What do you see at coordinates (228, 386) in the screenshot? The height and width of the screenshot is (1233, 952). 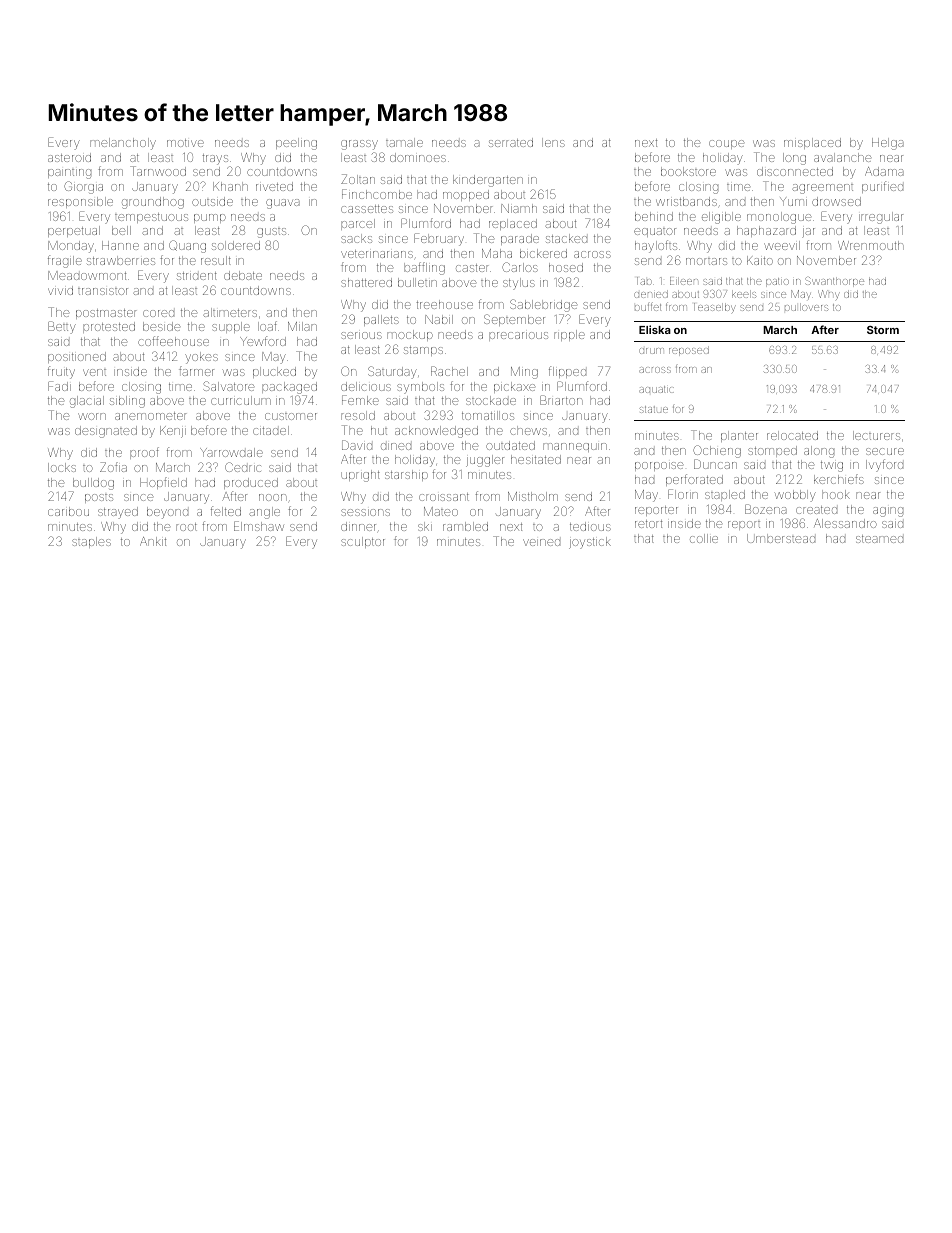 I see `Salvatore` at bounding box center [228, 386].
